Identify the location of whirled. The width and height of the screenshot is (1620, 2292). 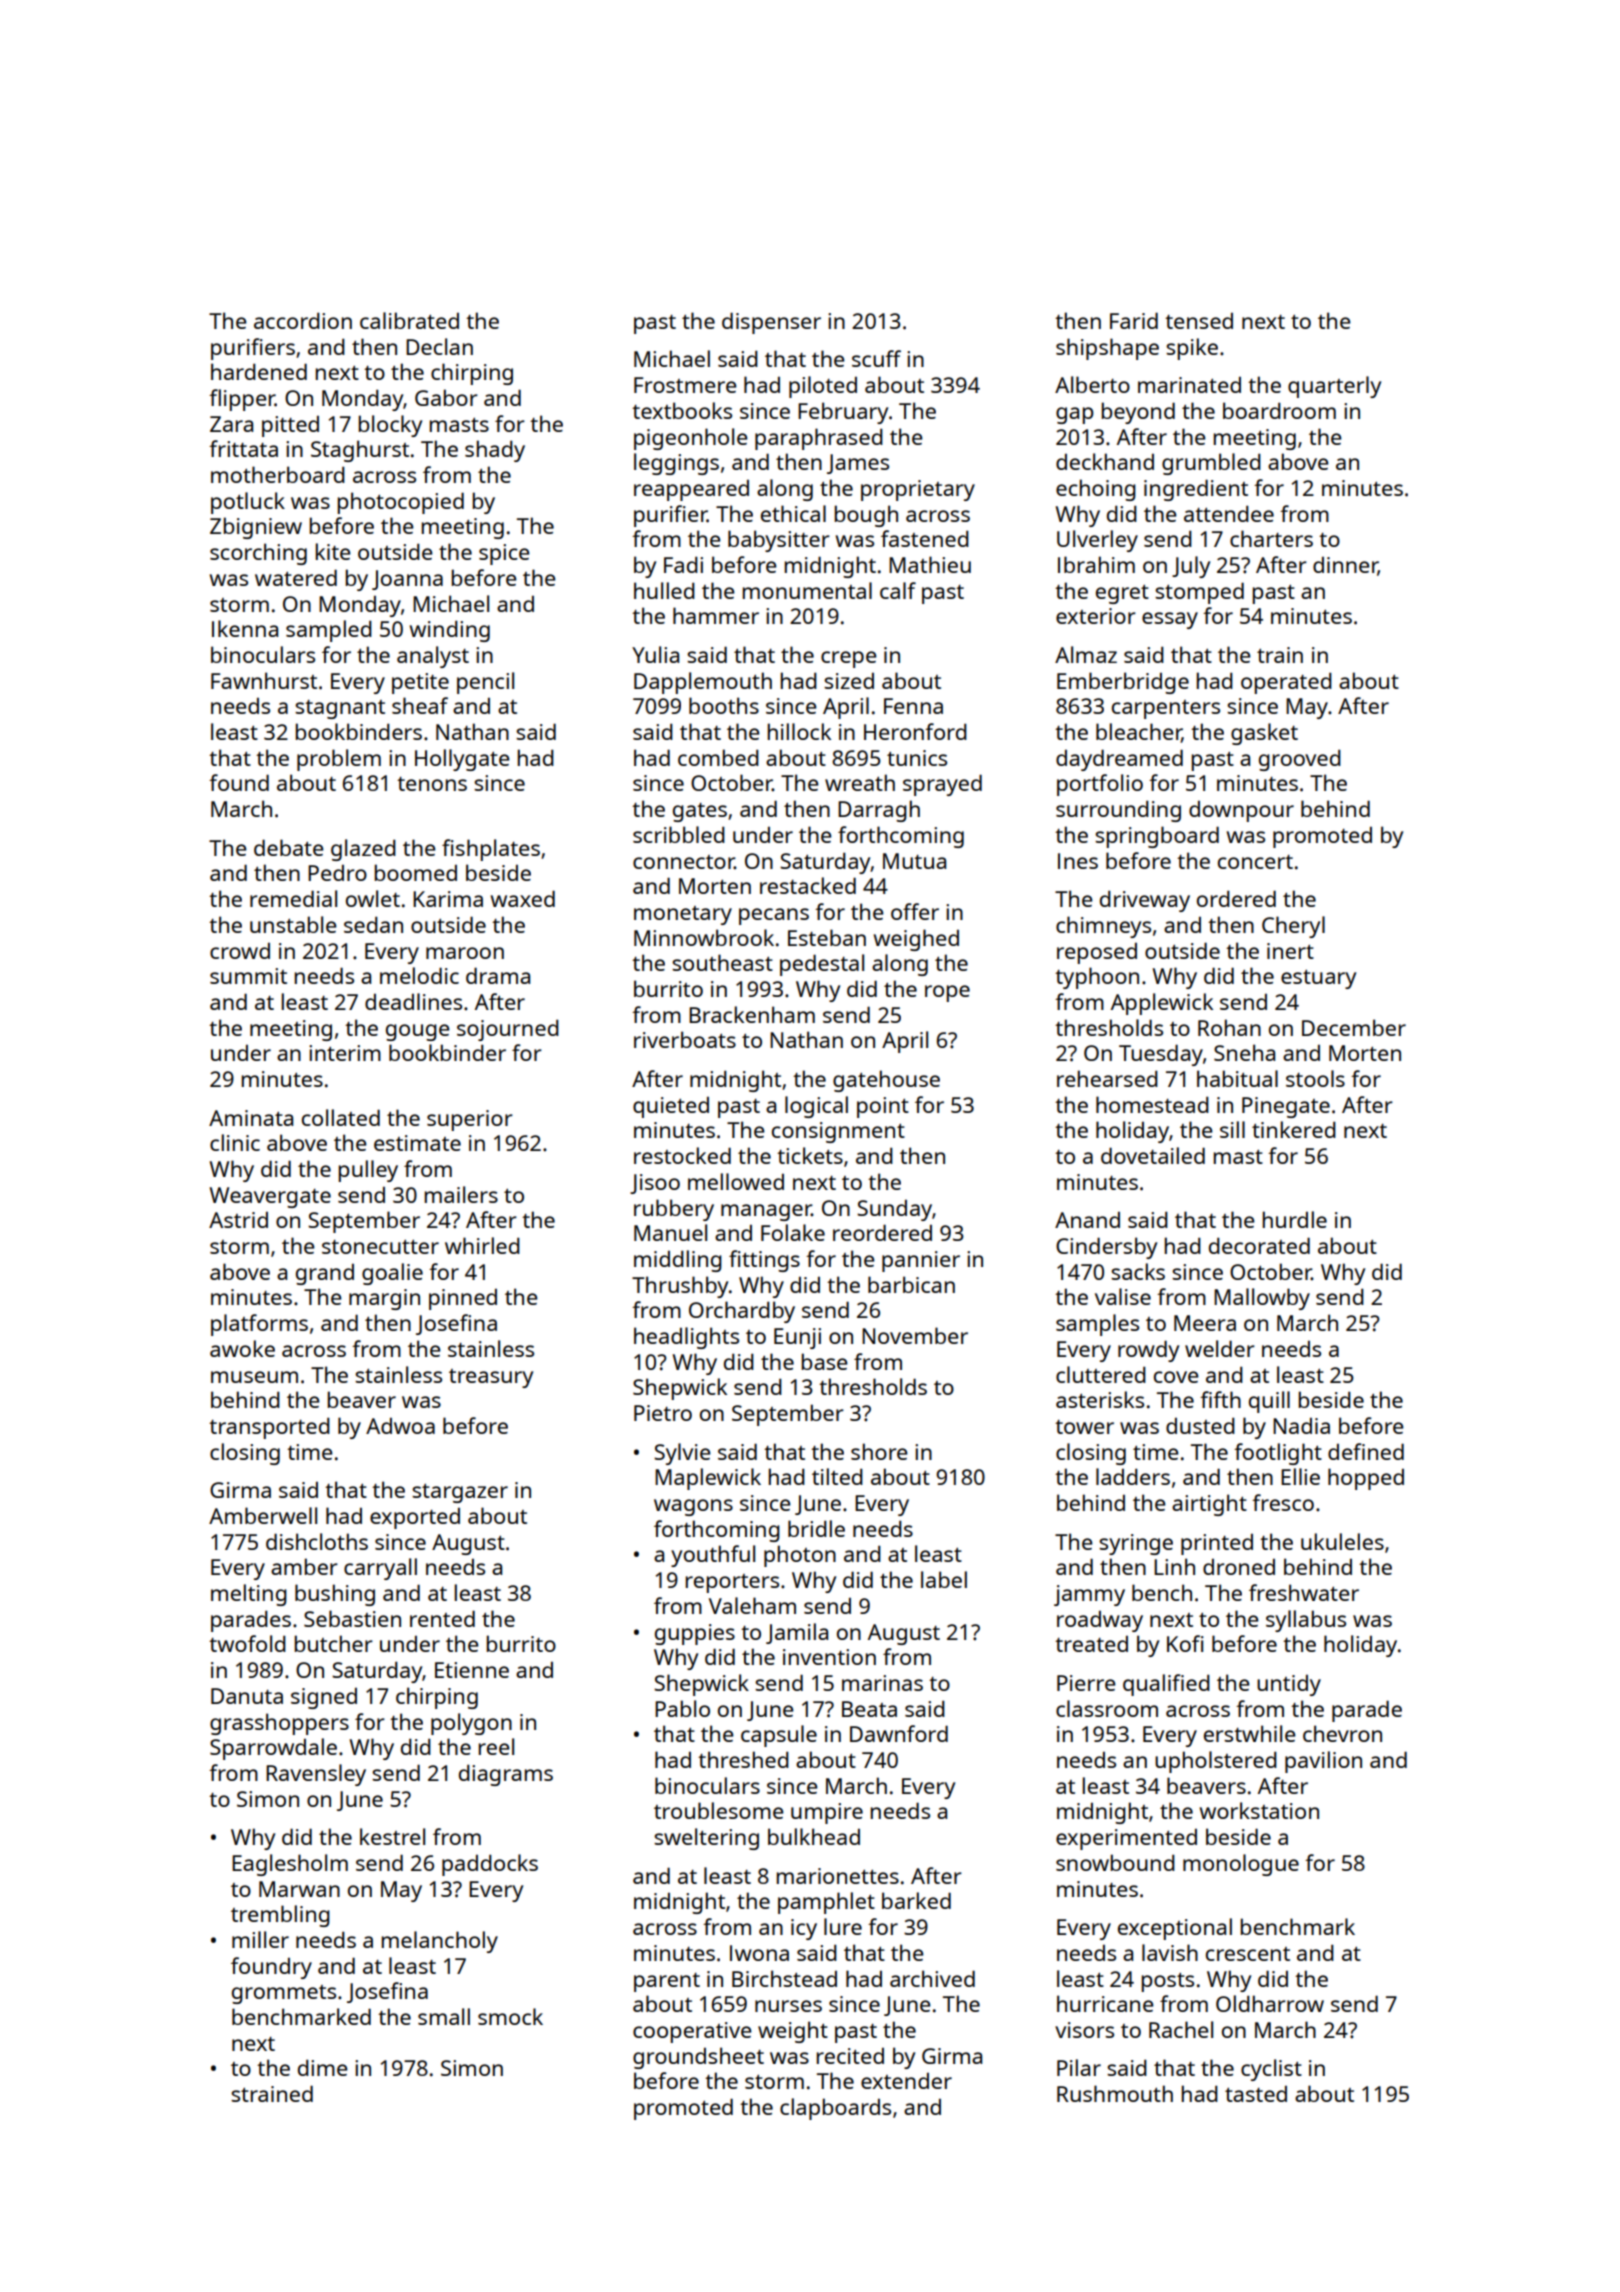
(482, 1245).
